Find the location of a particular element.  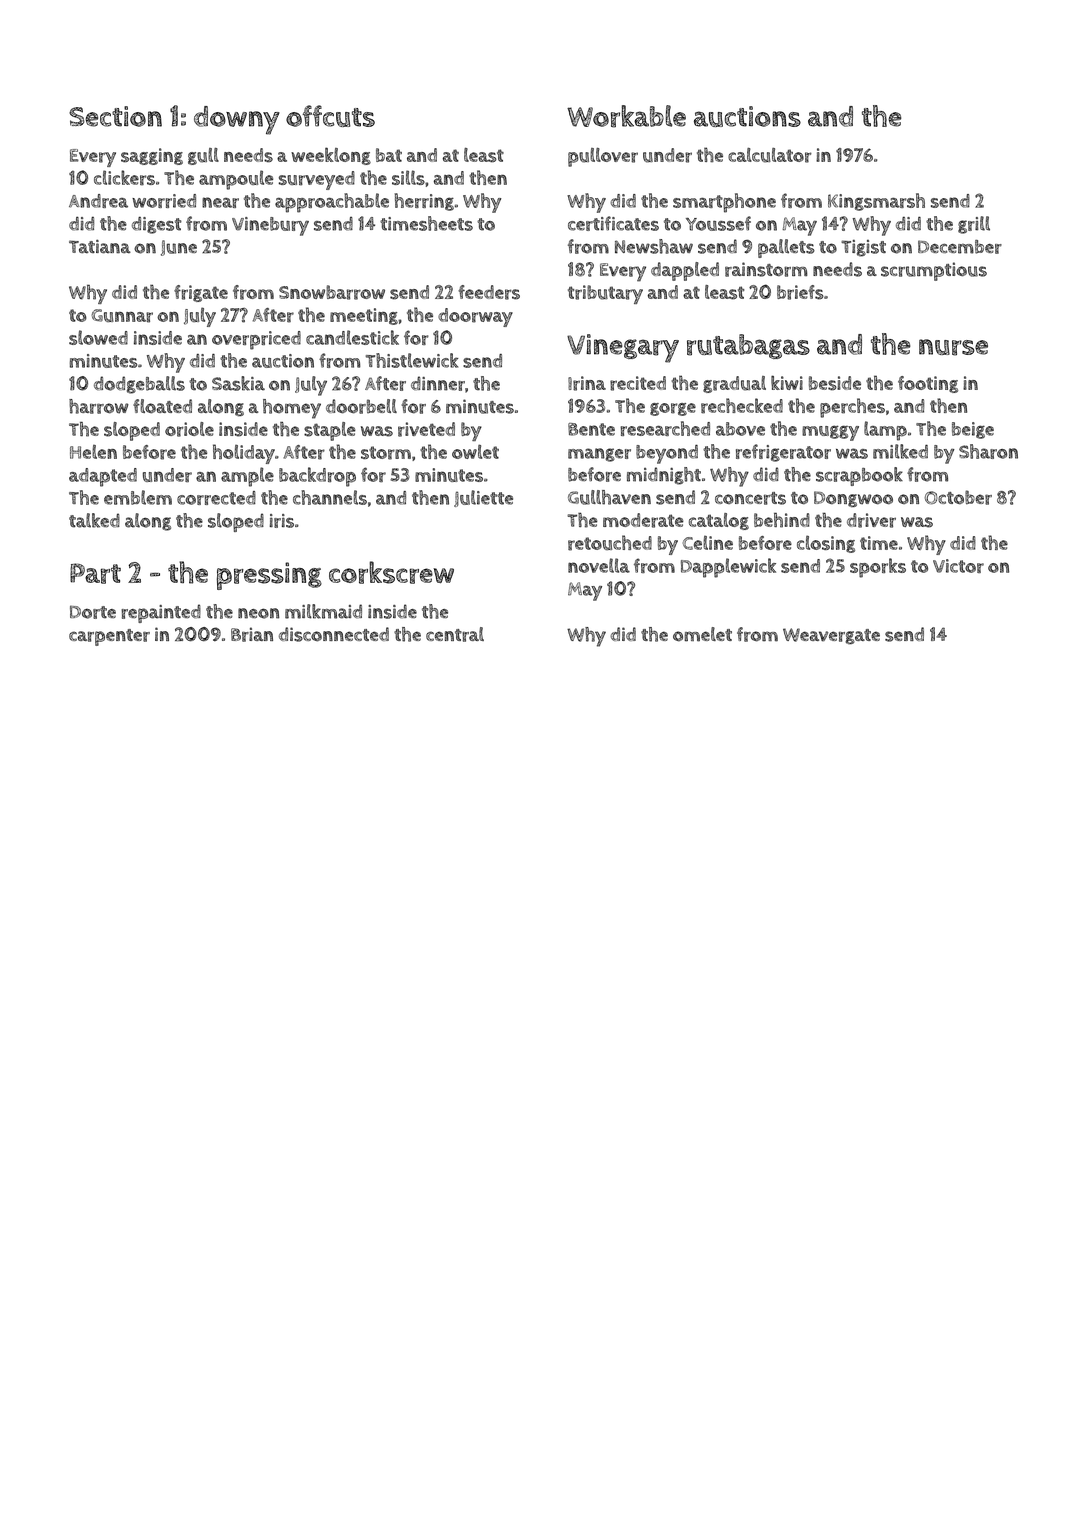

Tatiana is located at coordinates (100, 246).
